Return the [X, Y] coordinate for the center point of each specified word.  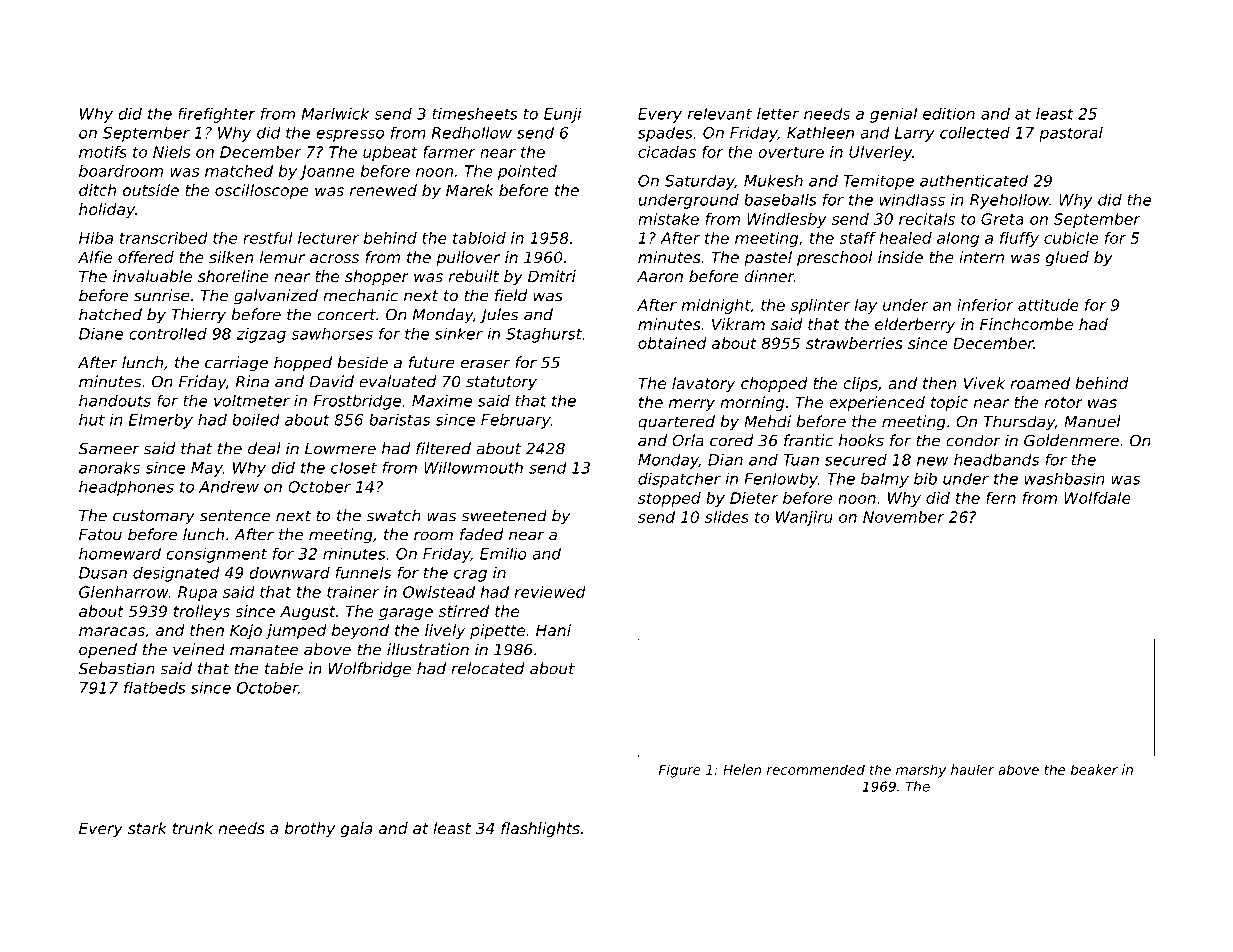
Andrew [229, 487]
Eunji [563, 115]
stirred [464, 611]
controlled [168, 333]
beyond [360, 631]
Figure [680, 771]
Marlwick [335, 113]
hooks [861, 440]
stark [147, 828]
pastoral [1071, 134]
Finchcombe [1026, 324]
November [904, 517]
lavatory [704, 384]
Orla [688, 440]
